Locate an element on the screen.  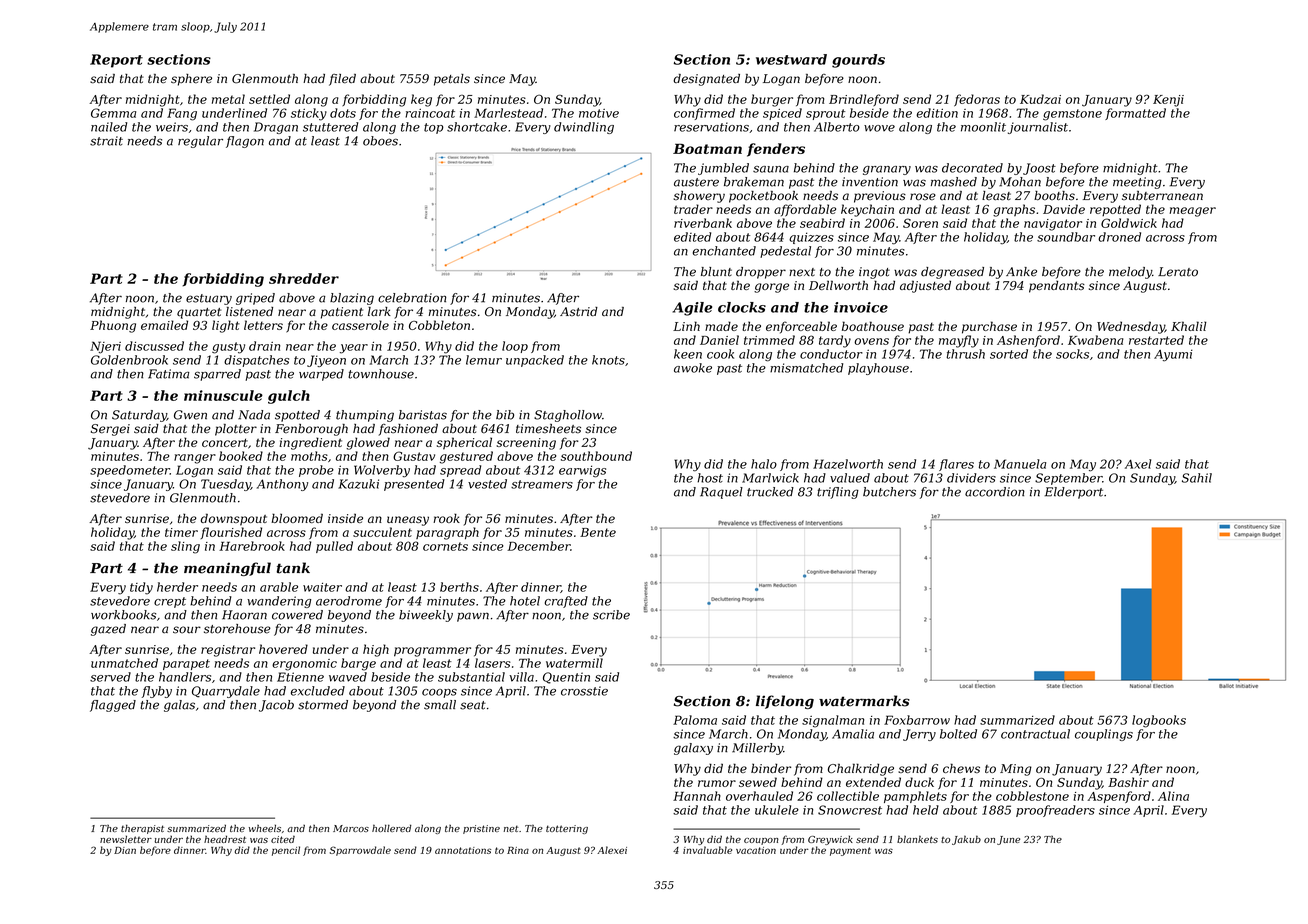
high is located at coordinates (376, 650).
